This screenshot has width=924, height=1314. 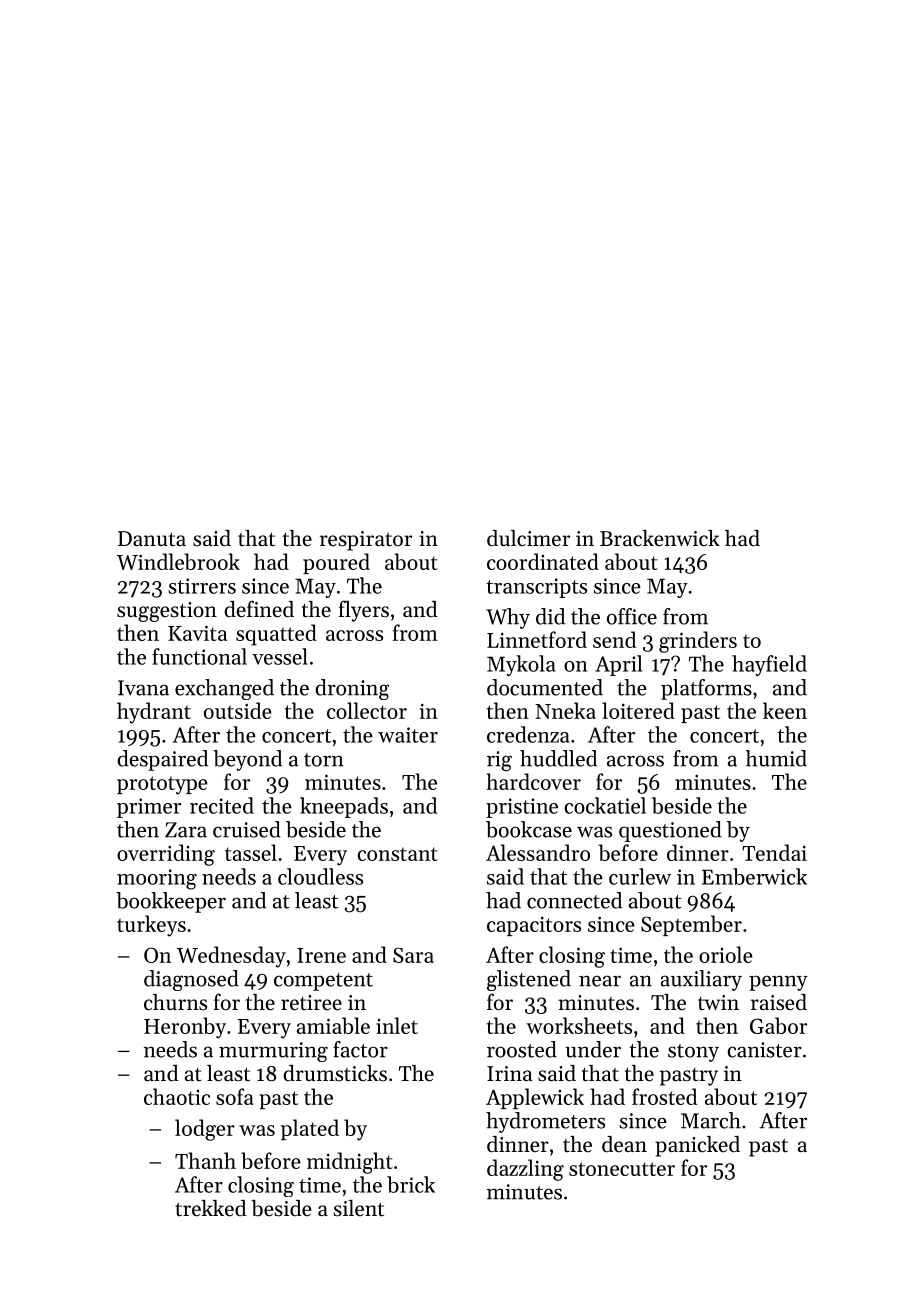 What do you see at coordinates (178, 561) in the screenshot?
I see `Windlebrook` at bounding box center [178, 561].
